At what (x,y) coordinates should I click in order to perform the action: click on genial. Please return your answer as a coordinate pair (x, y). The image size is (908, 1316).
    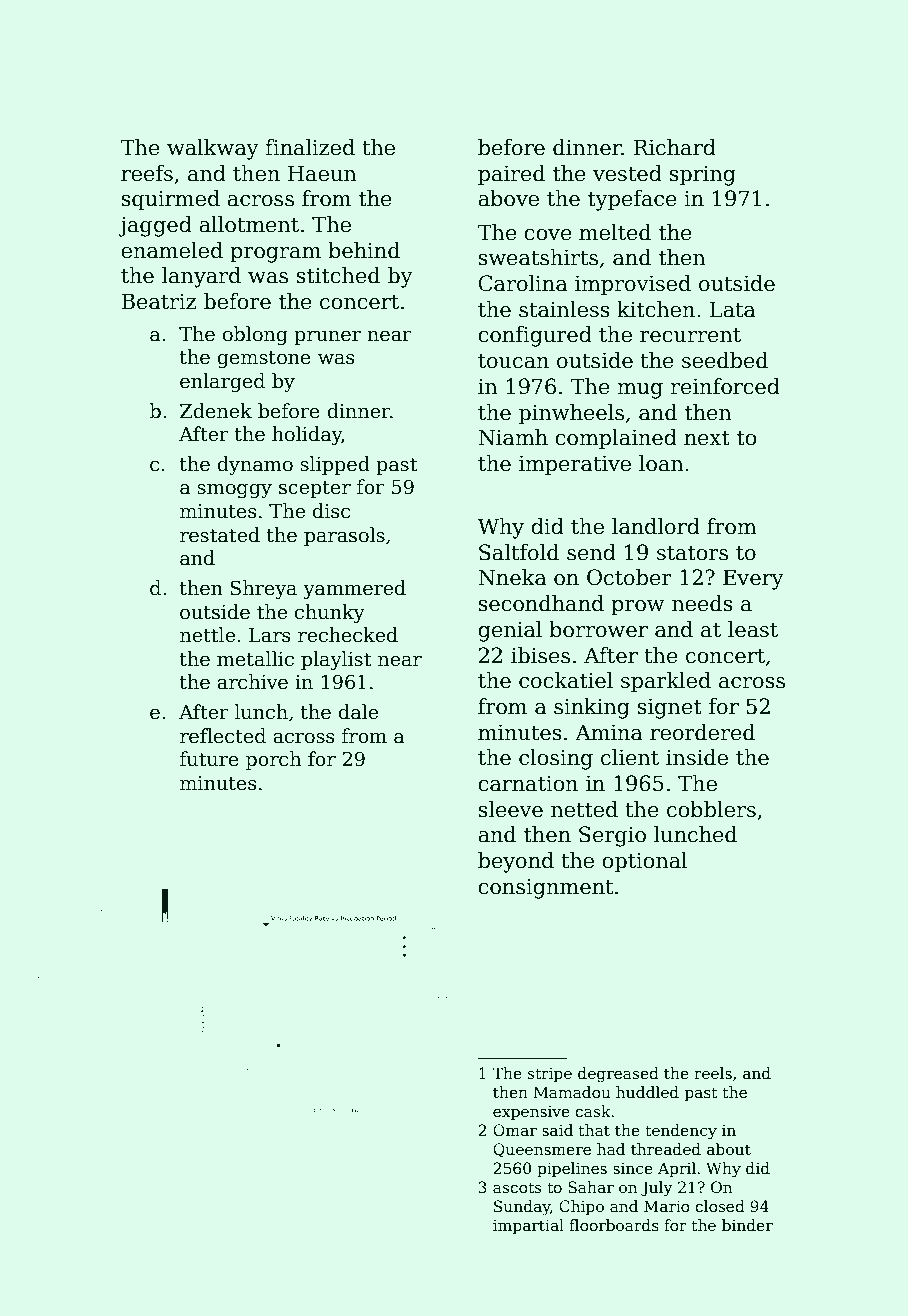
    Looking at the image, I should click on (510, 631).
